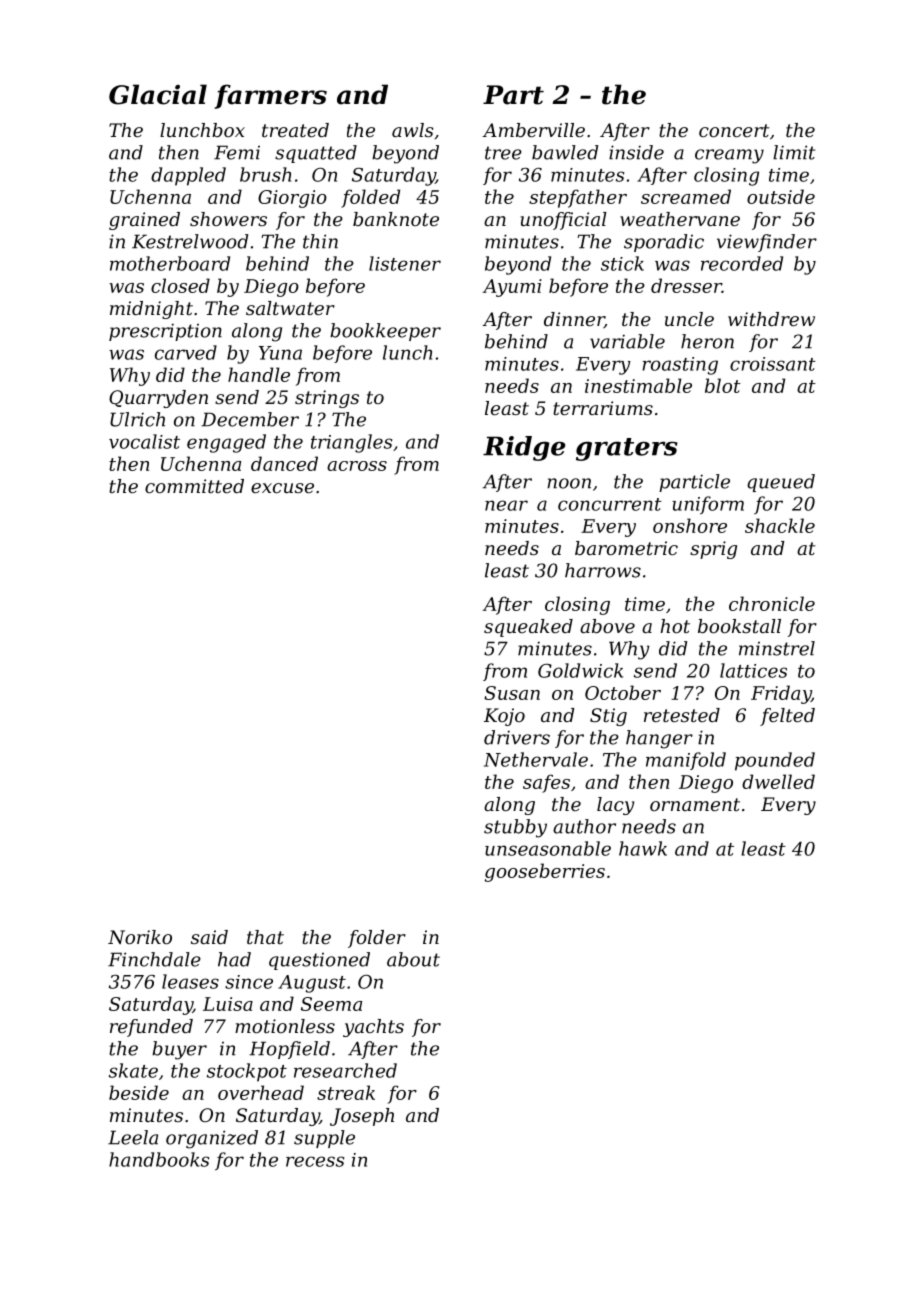 The image size is (924, 1314). What do you see at coordinates (315, 1161) in the screenshot?
I see `recess` at bounding box center [315, 1161].
